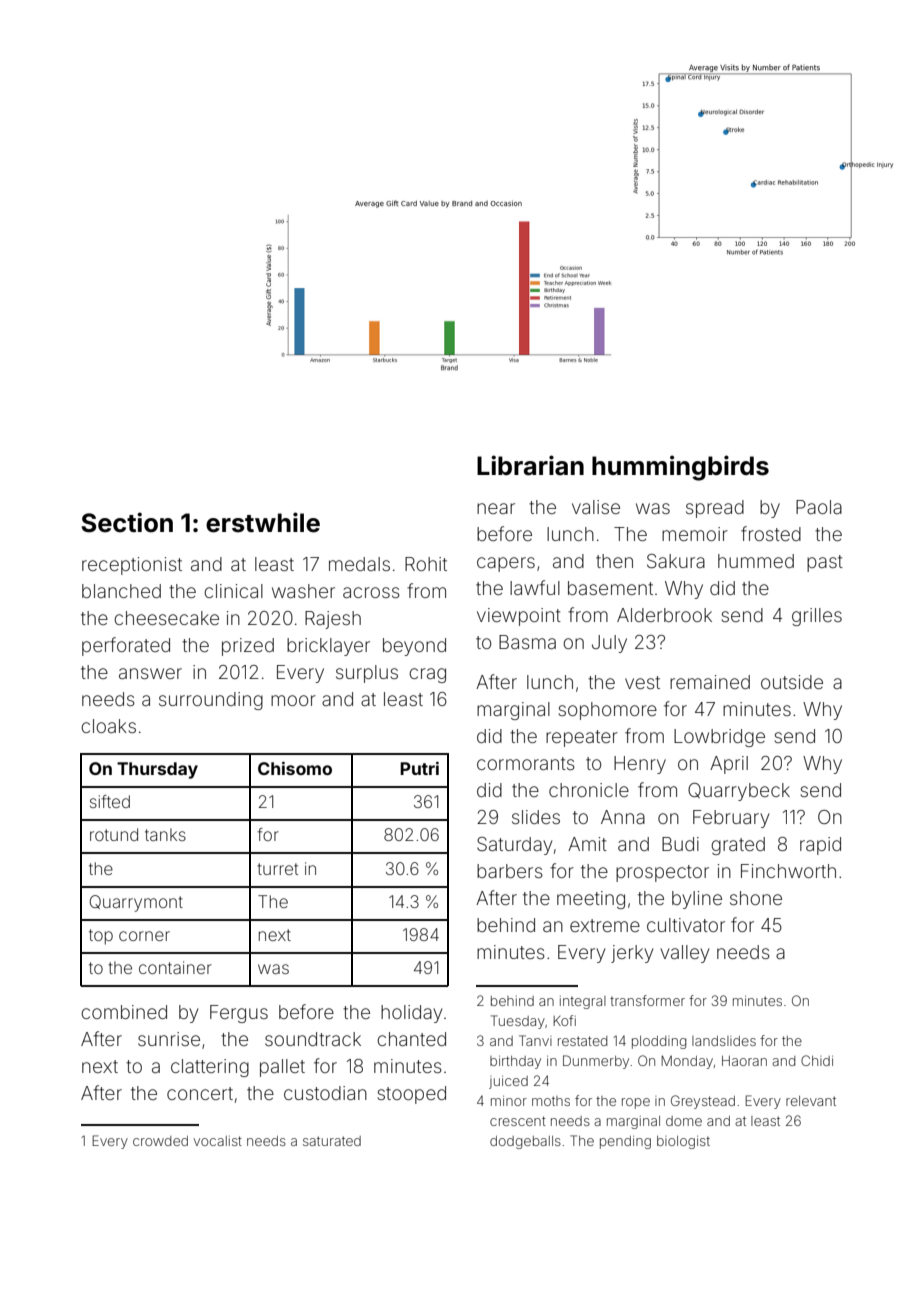 Image resolution: width=924 pixels, height=1311 pixels. What do you see at coordinates (640, 765) in the screenshot?
I see `Henry` at bounding box center [640, 765].
